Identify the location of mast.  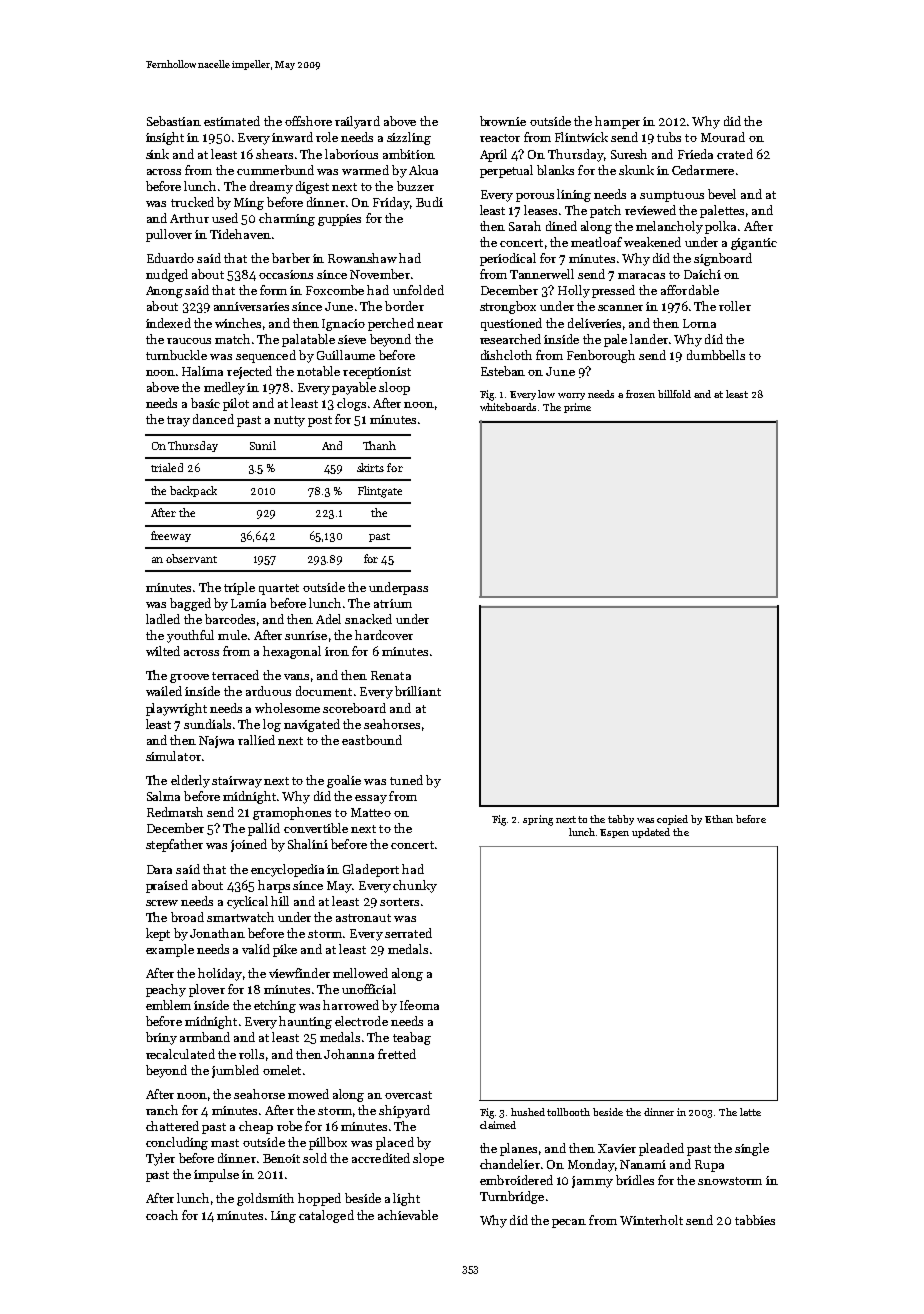
(225, 1143).
